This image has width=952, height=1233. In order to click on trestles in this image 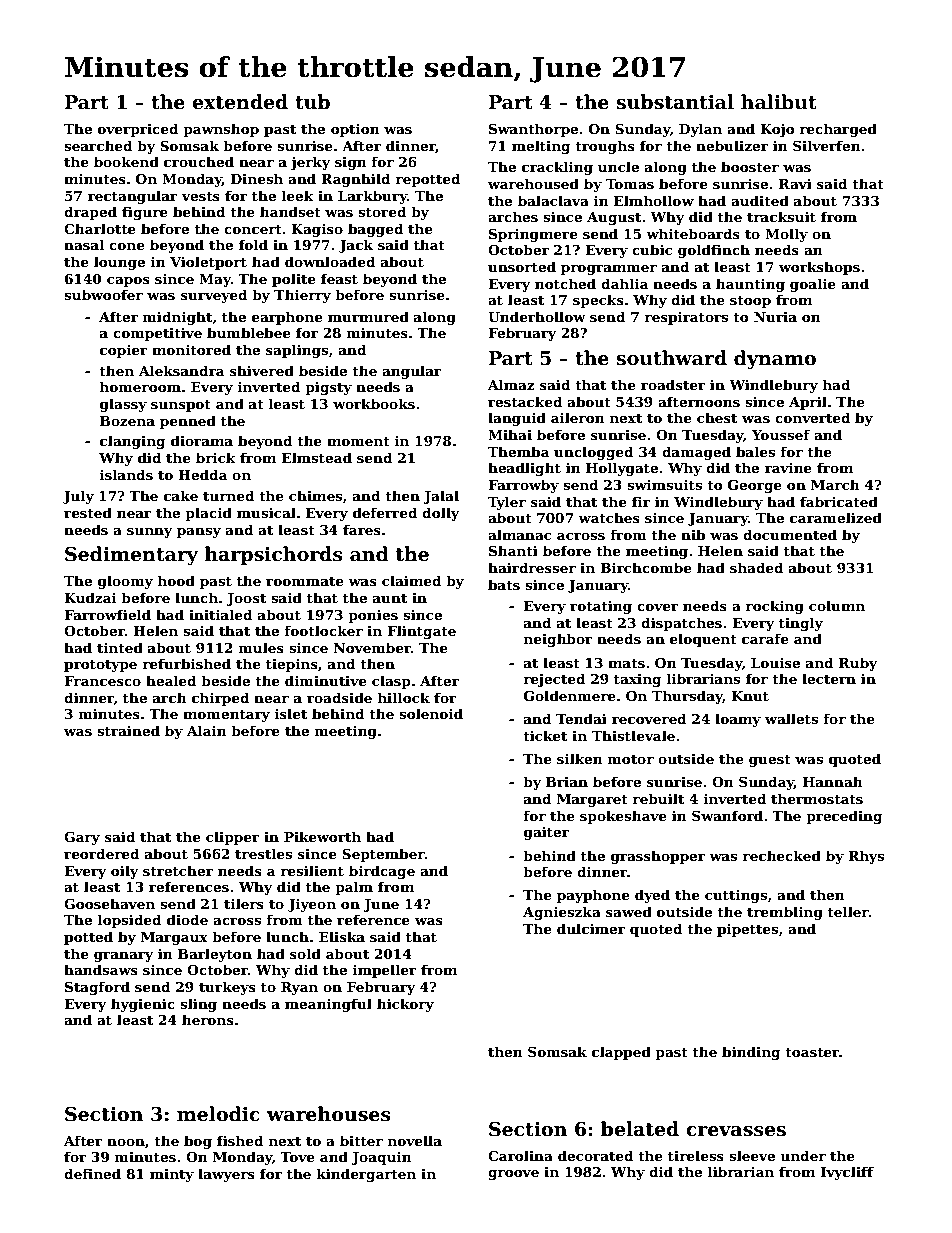, I will do `click(263, 853)`.
